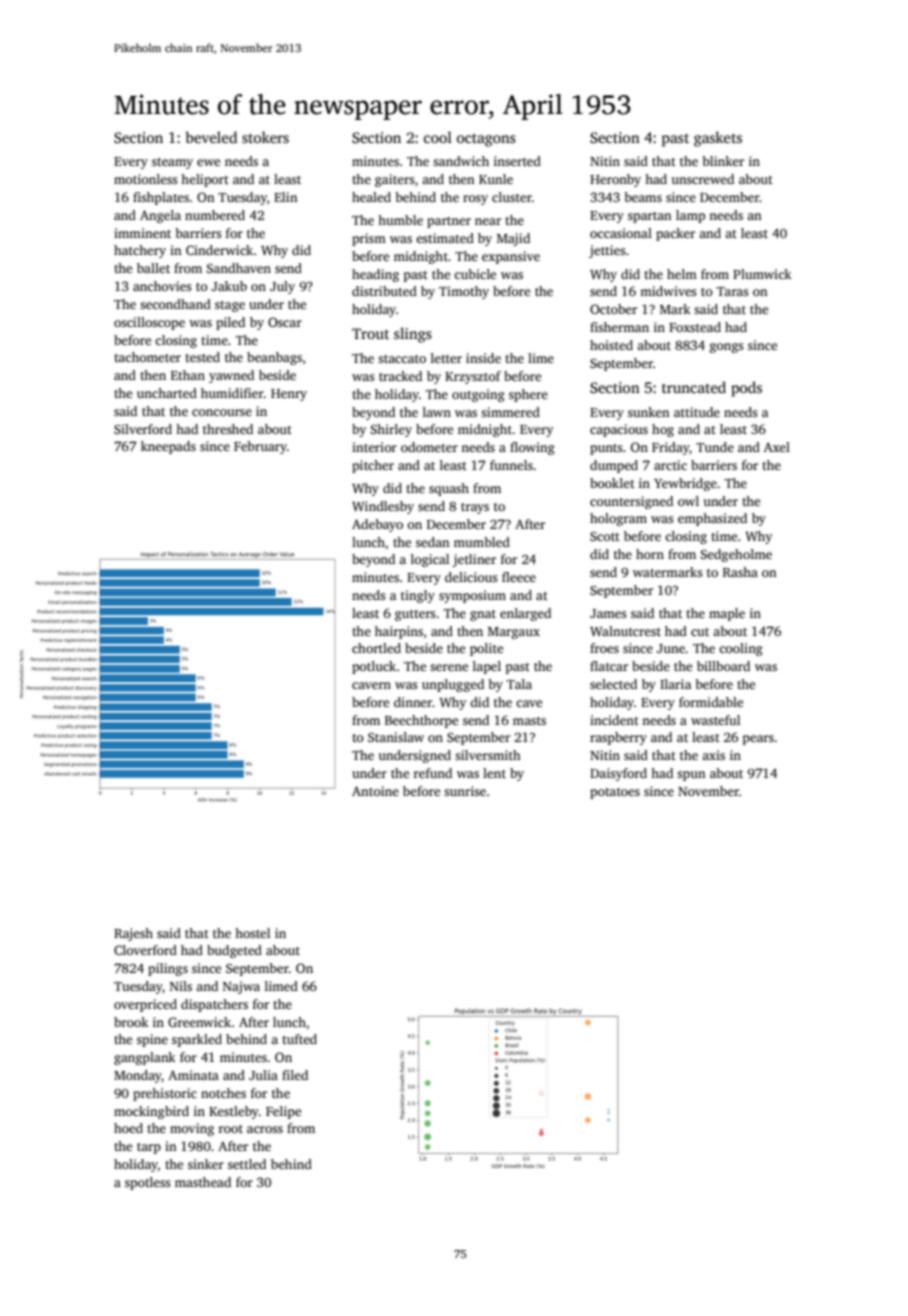 The width and height of the screenshot is (908, 1316). What do you see at coordinates (488, 755) in the screenshot?
I see `silversmith` at bounding box center [488, 755].
